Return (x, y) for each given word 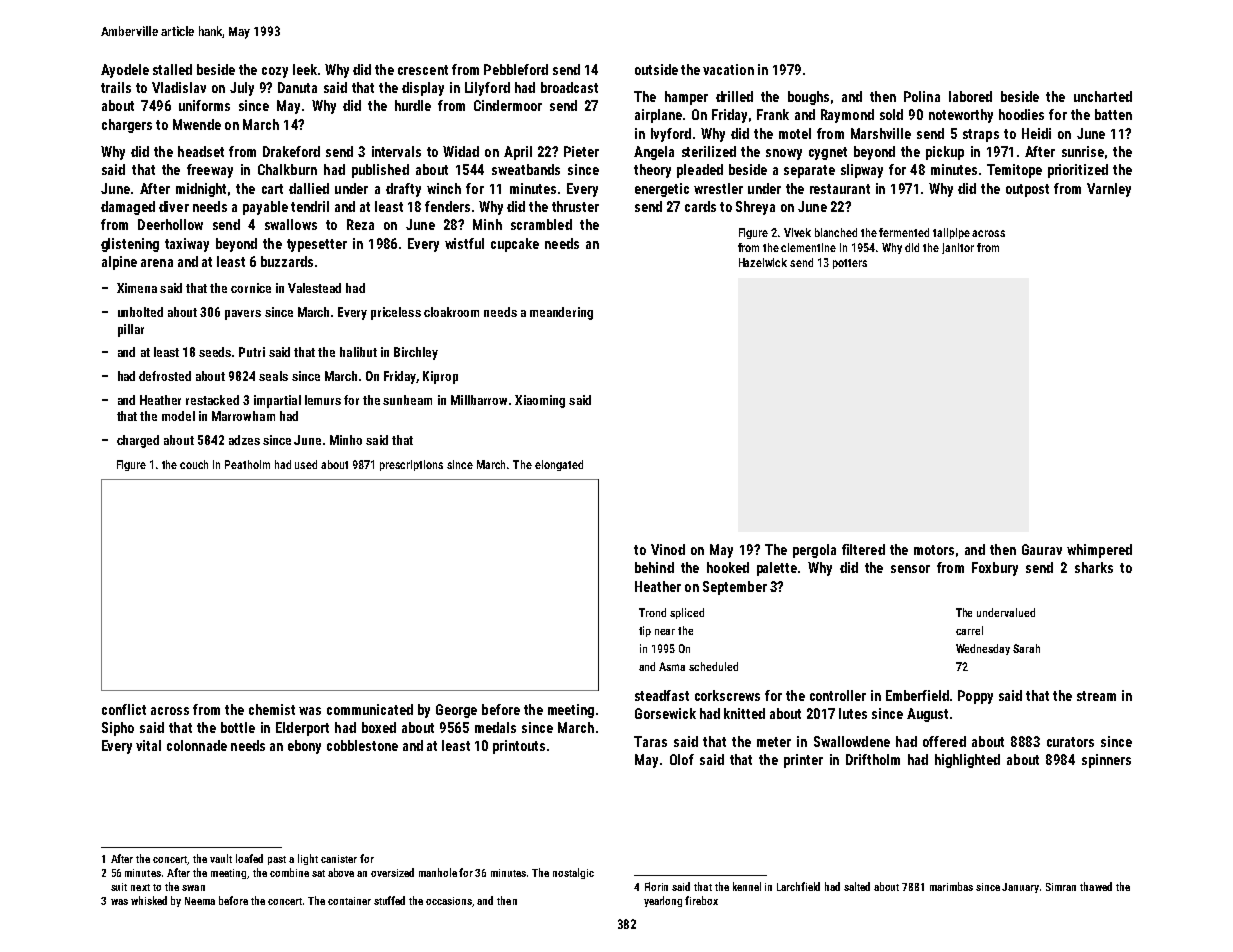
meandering (561, 313)
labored (970, 96)
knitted (744, 713)
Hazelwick (763, 262)
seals (273, 376)
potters (850, 264)
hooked (728, 567)
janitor (958, 248)
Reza (360, 224)
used (306, 464)
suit (119, 887)
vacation (728, 69)
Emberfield (917, 695)
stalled (172, 69)
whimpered (1099, 551)
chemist (272, 709)
